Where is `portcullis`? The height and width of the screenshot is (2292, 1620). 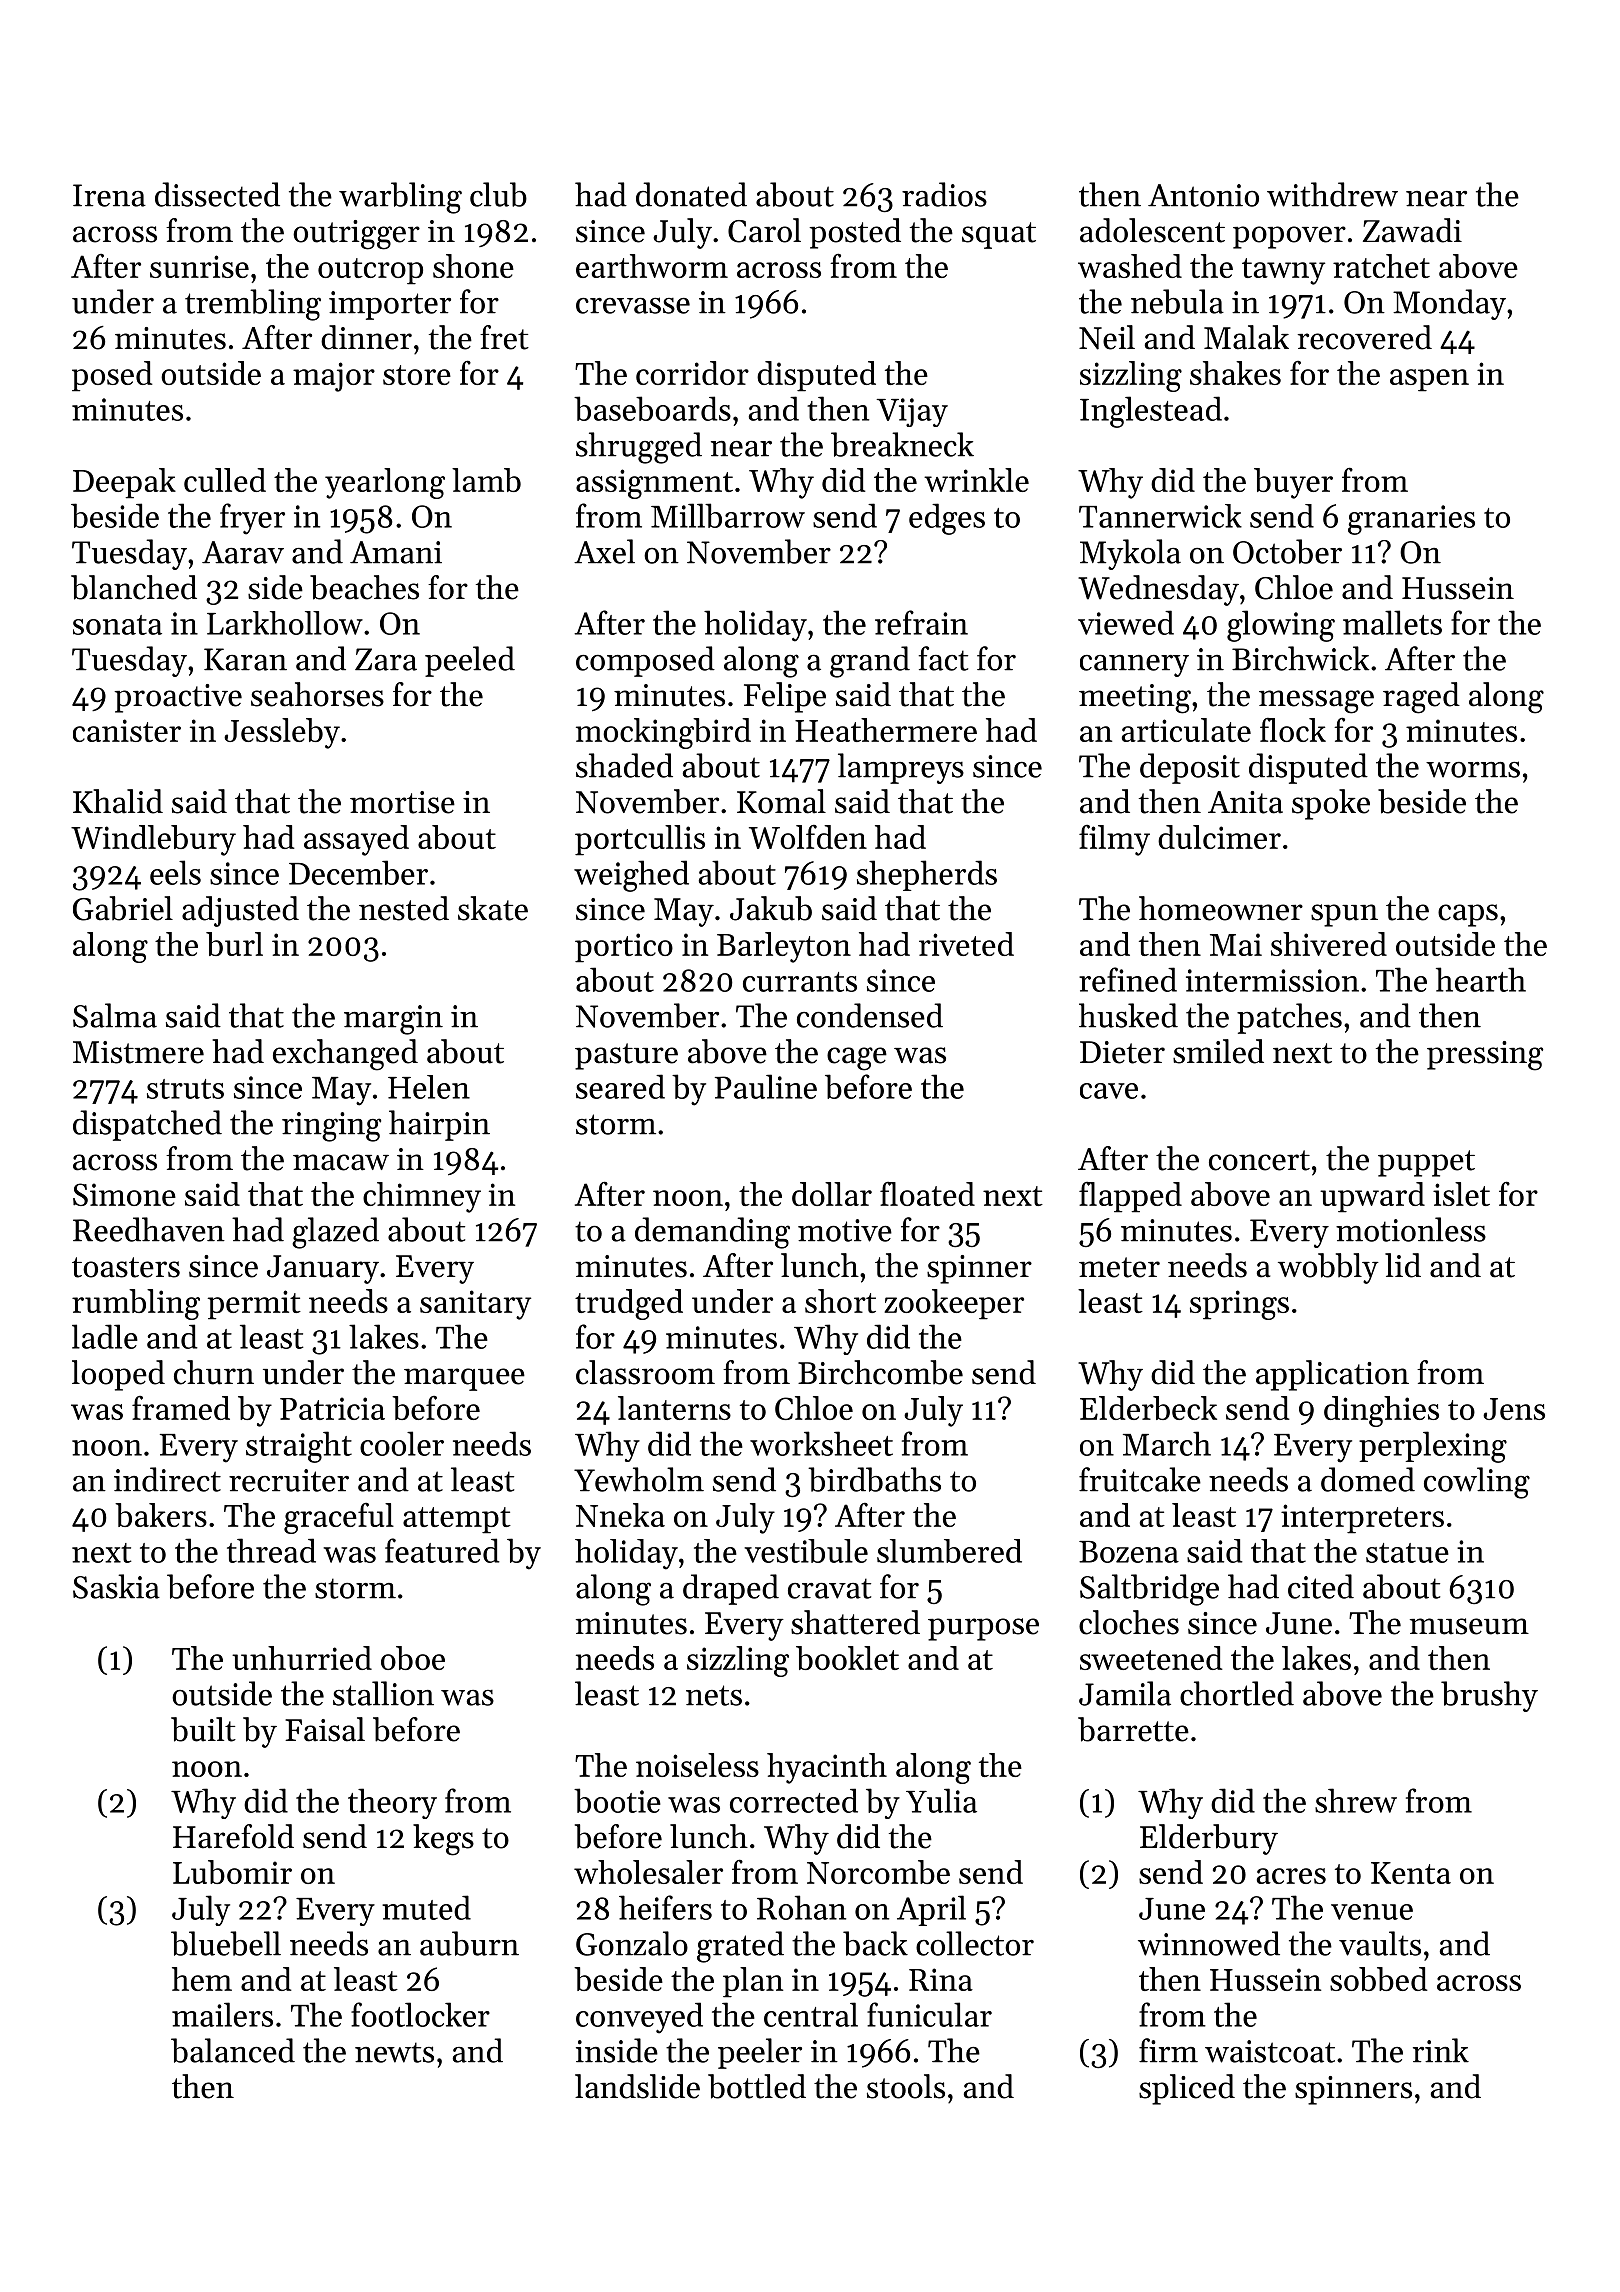 portcullis is located at coordinates (640, 840).
